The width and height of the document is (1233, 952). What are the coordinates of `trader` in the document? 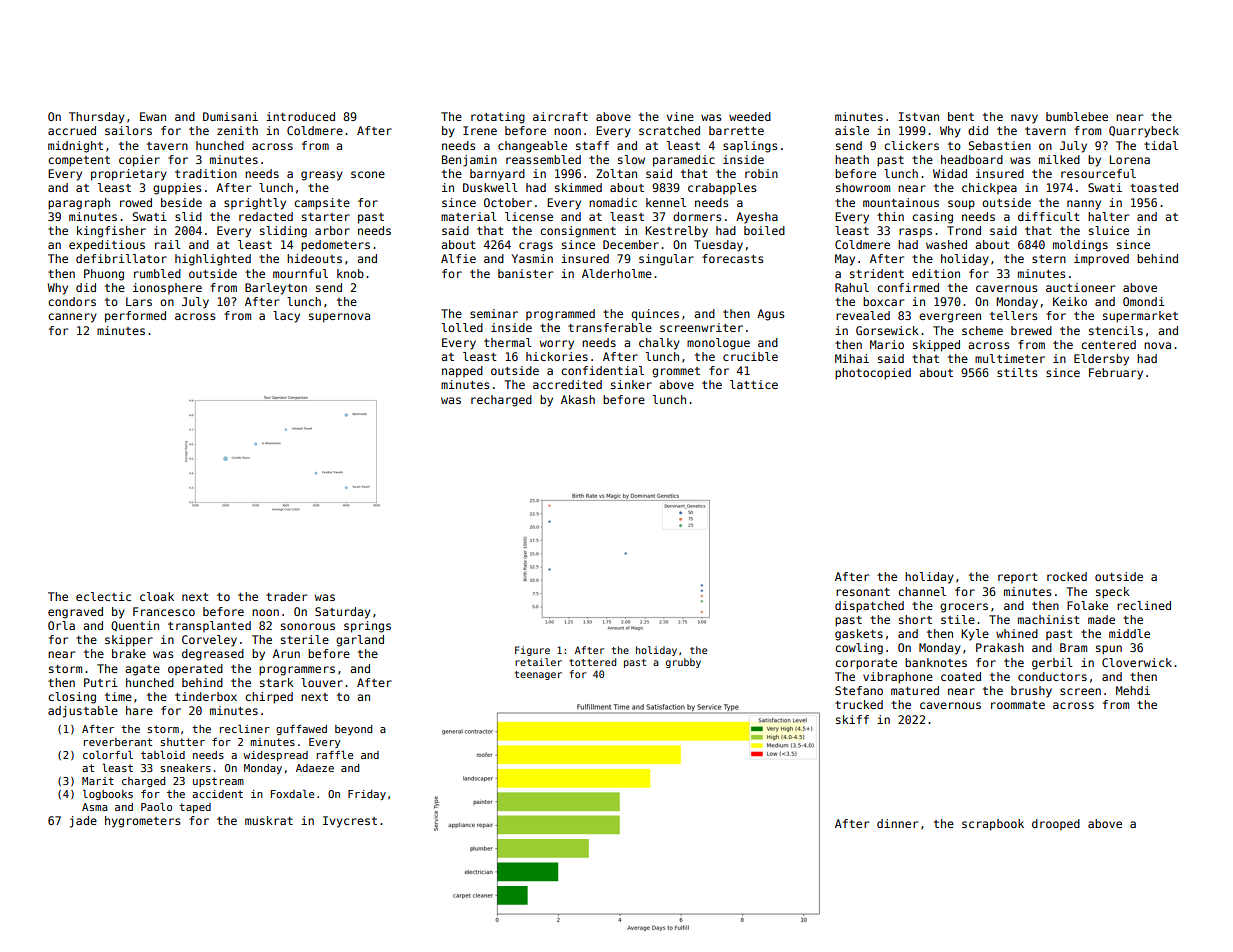 It's located at (286, 596).
